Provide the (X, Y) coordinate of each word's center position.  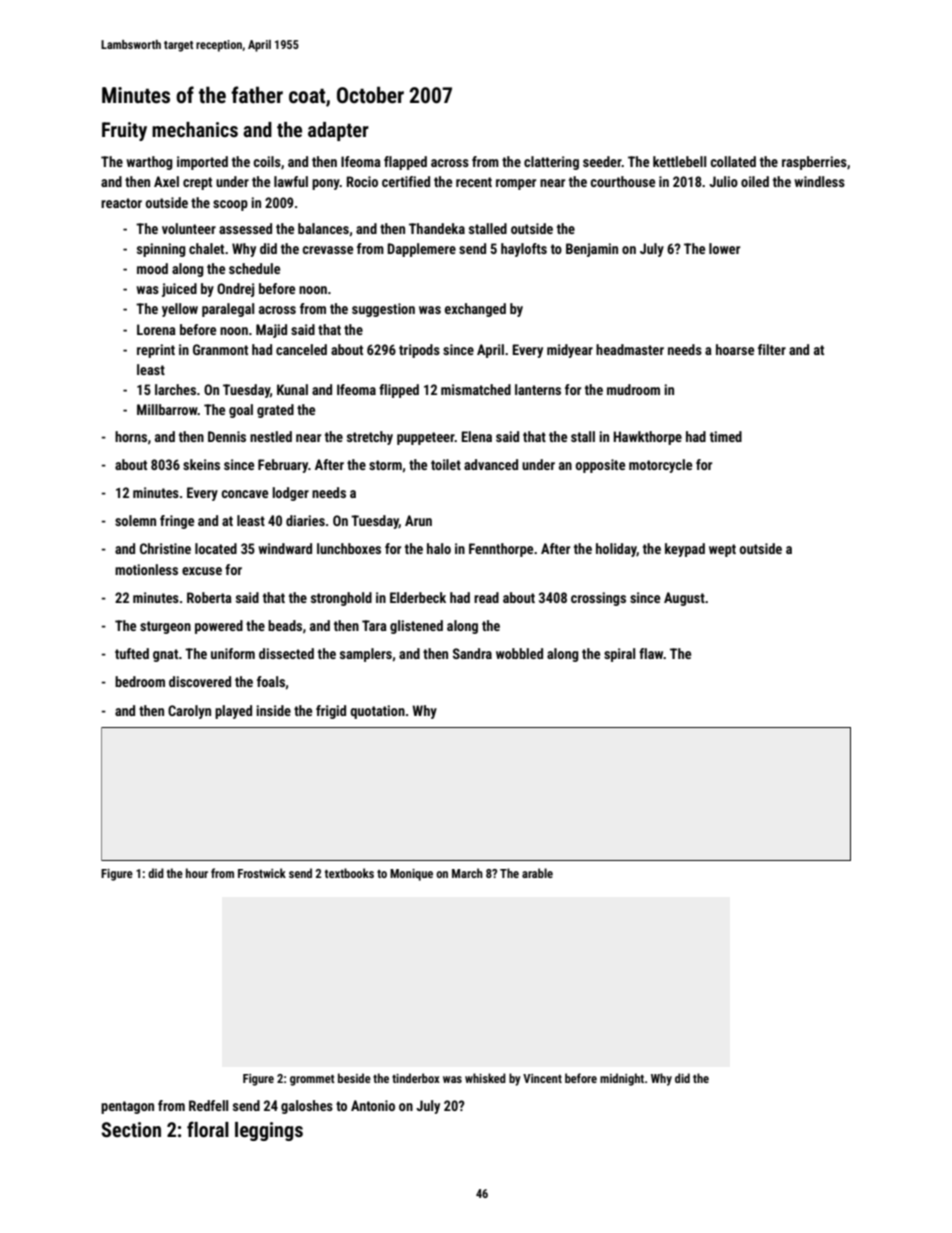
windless (819, 181)
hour (197, 873)
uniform (233, 653)
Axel (166, 181)
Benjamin (592, 250)
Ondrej (235, 290)
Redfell (208, 1105)
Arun (418, 520)
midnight (622, 1079)
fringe (177, 522)
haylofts (524, 250)
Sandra (472, 653)
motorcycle (660, 466)
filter (772, 349)
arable (537, 873)
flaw (651, 653)
